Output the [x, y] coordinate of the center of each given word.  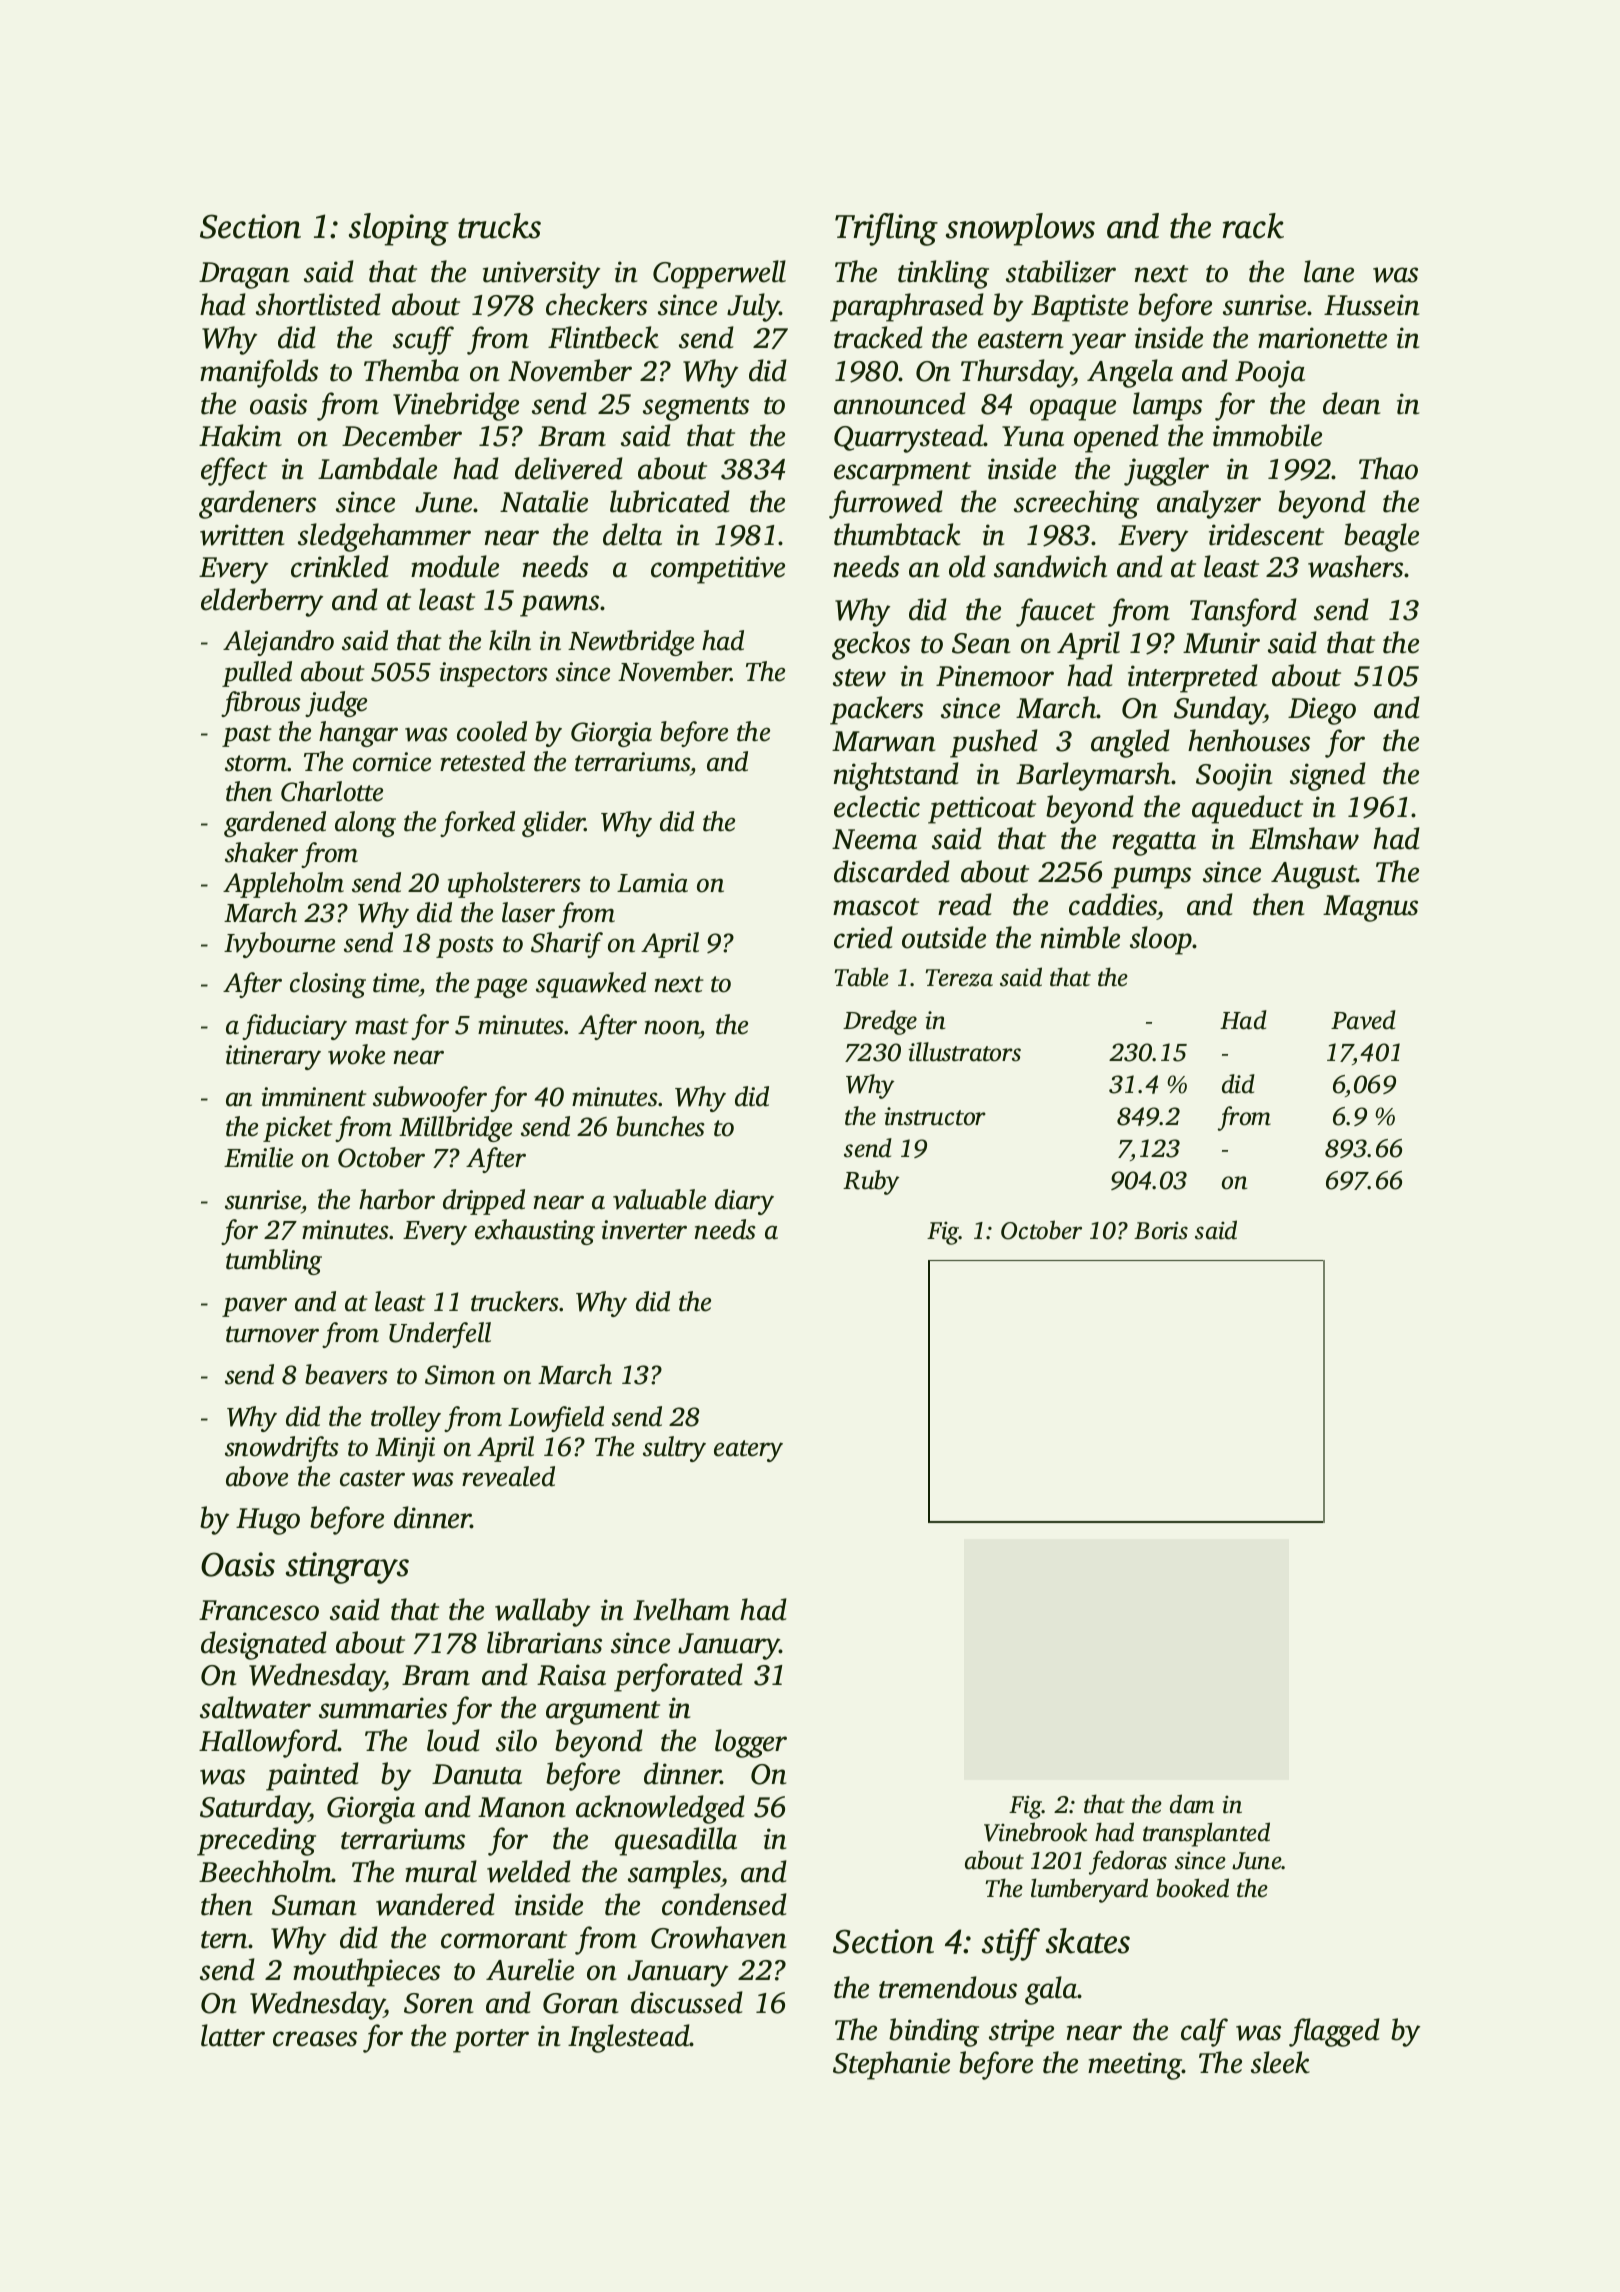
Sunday [1219, 710]
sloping [399, 229]
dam [1192, 1804]
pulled [257, 674]
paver [254, 1307]
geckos [871, 645]
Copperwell [719, 274]
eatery [748, 1451]
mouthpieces [366, 1972]
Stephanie [891, 2065]
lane [1329, 271]
